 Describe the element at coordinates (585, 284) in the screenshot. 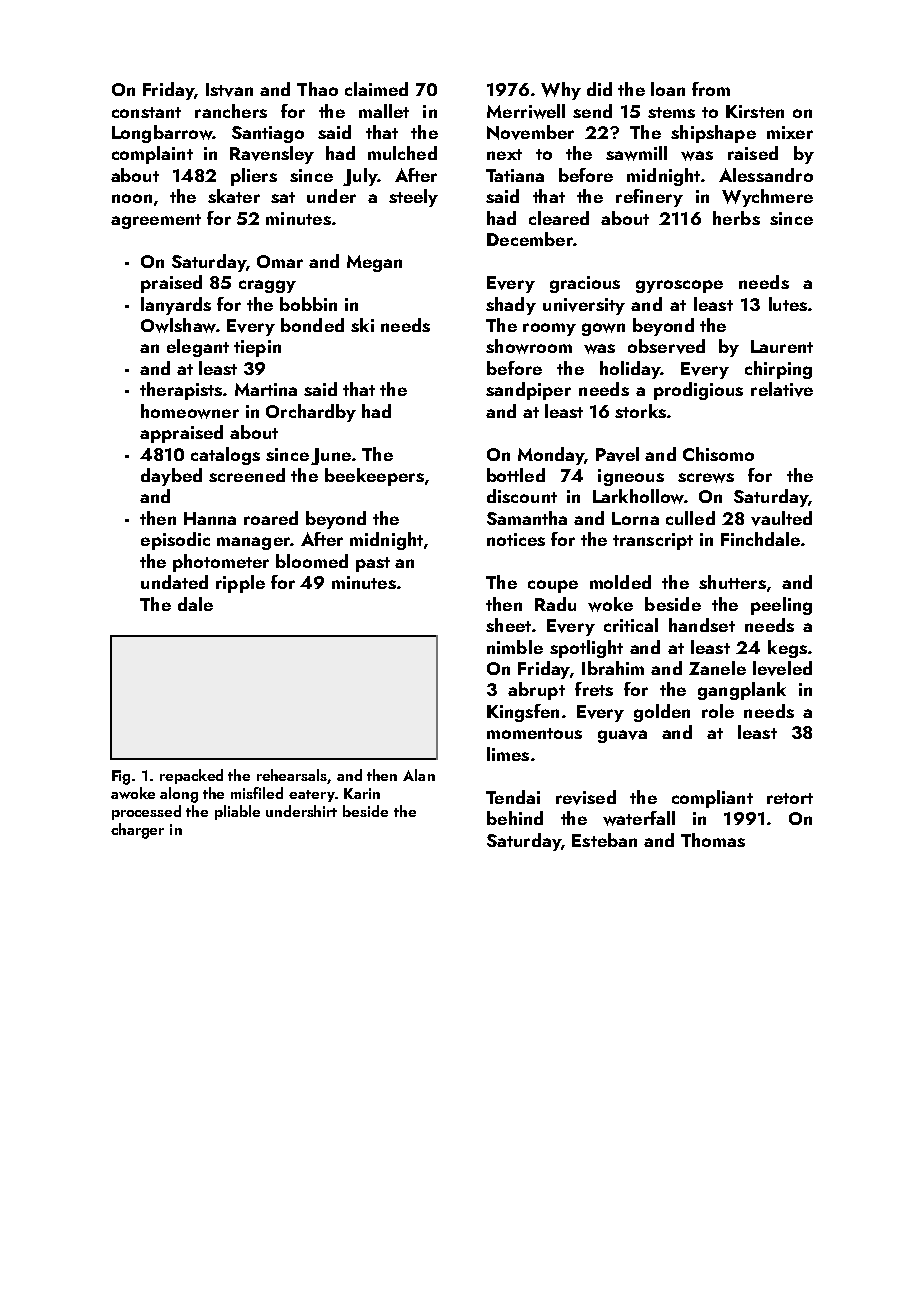

I see `gracious` at that location.
